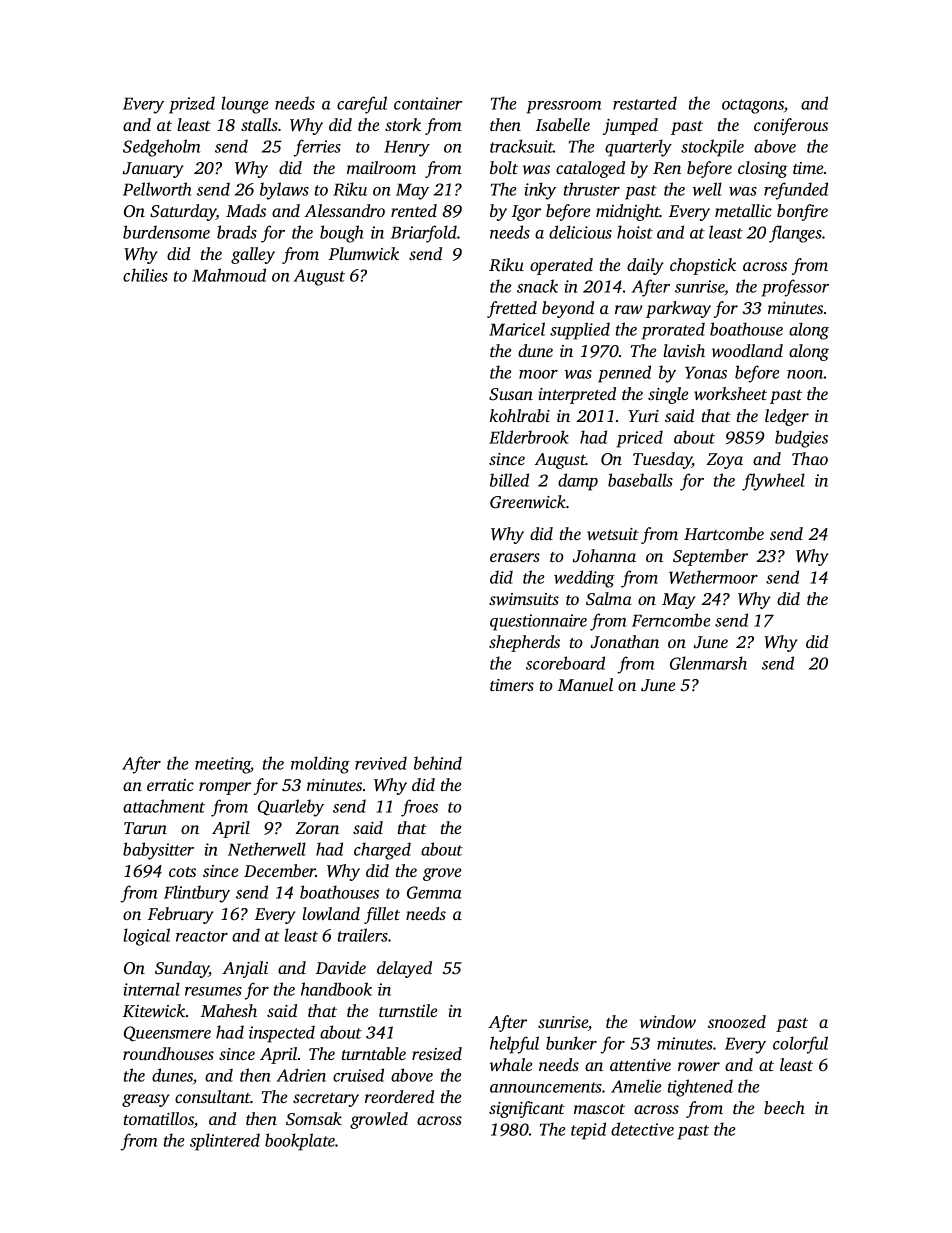  What do you see at coordinates (753, 106) in the document?
I see `octagons` at bounding box center [753, 106].
